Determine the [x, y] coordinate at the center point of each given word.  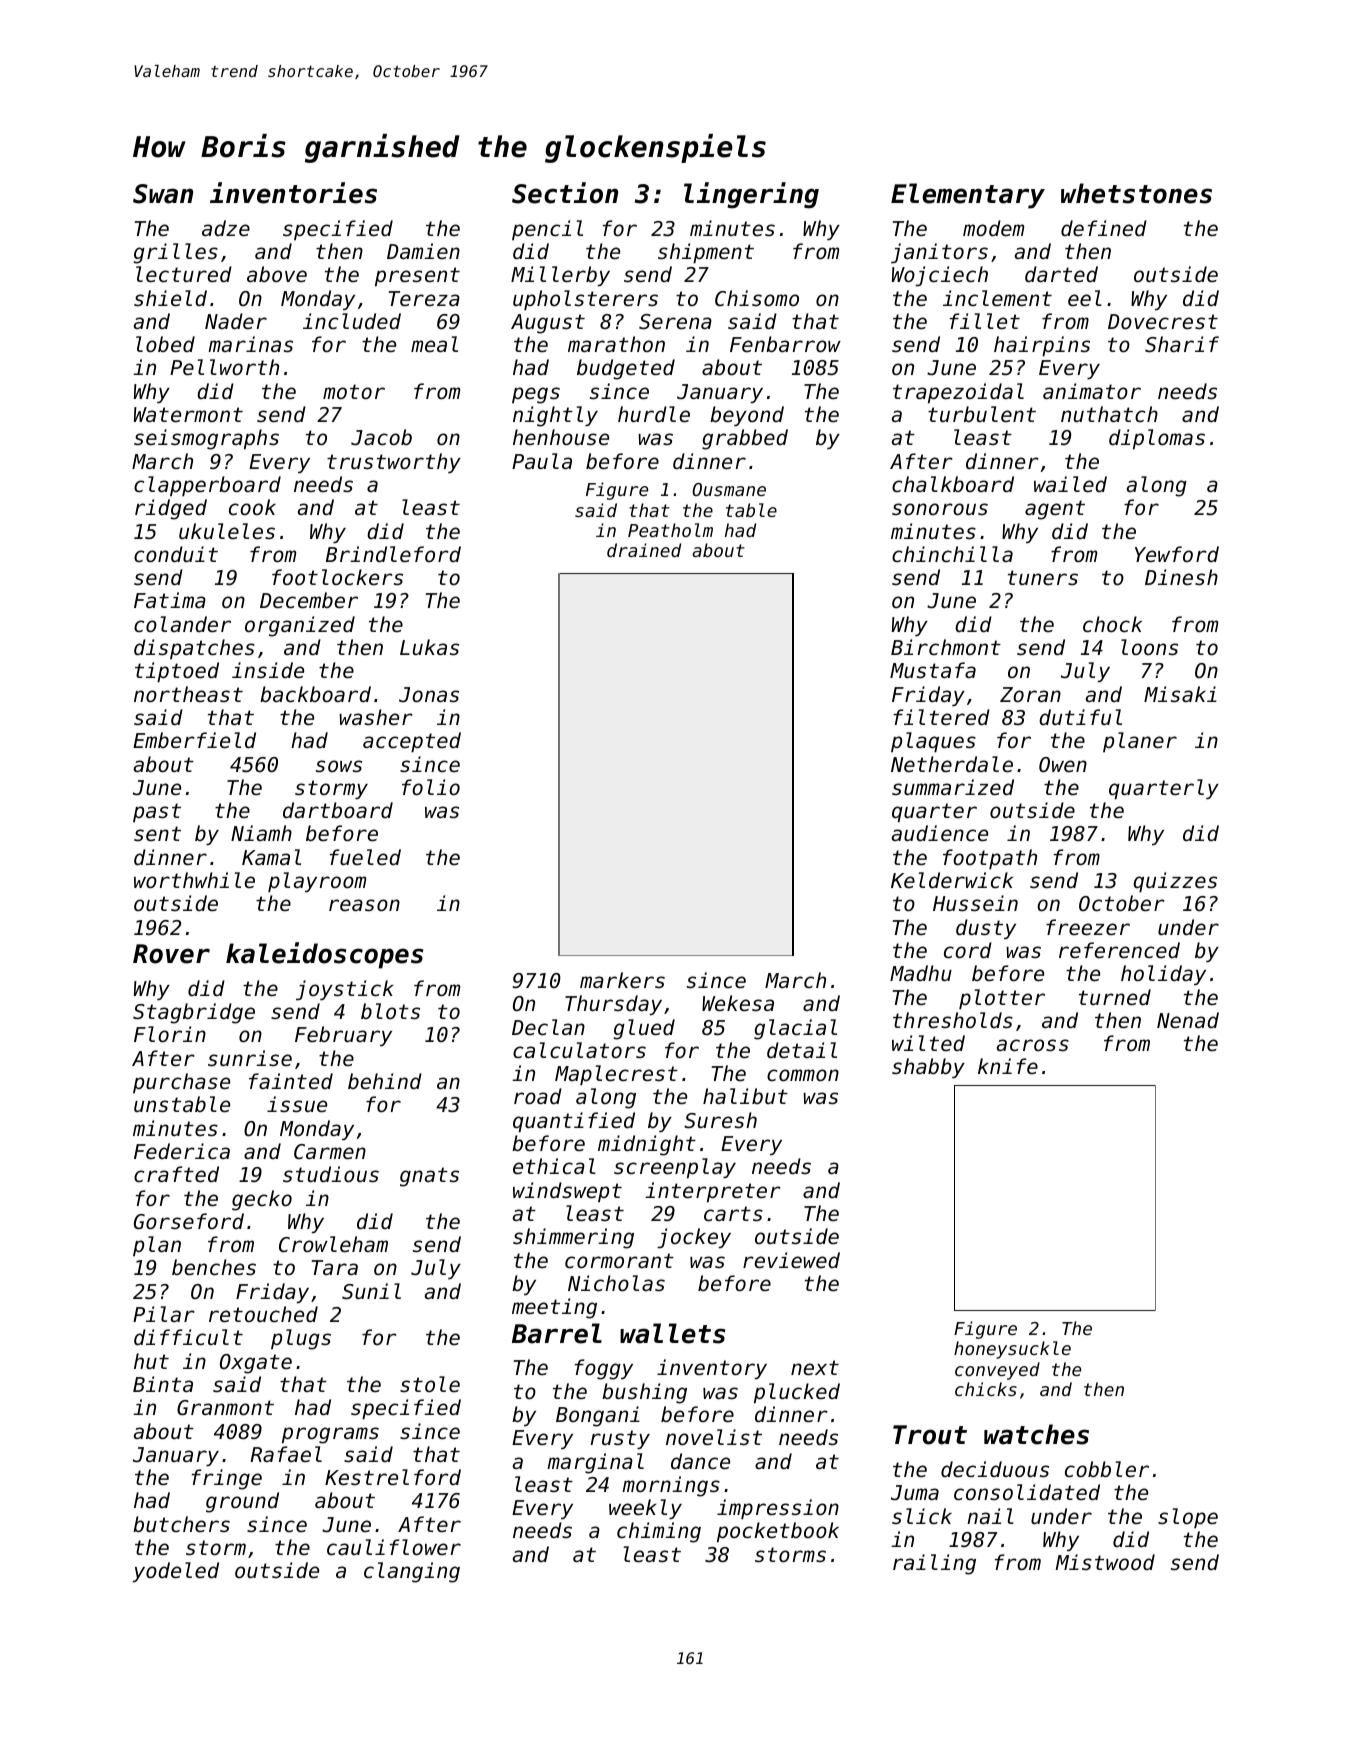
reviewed [791, 1260]
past [157, 812]
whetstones [1136, 193]
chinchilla [952, 554]
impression [778, 1509]
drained [644, 550]
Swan [163, 194]
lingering [751, 195]
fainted [291, 1081]
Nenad [1188, 1020]
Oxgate [256, 1364]
